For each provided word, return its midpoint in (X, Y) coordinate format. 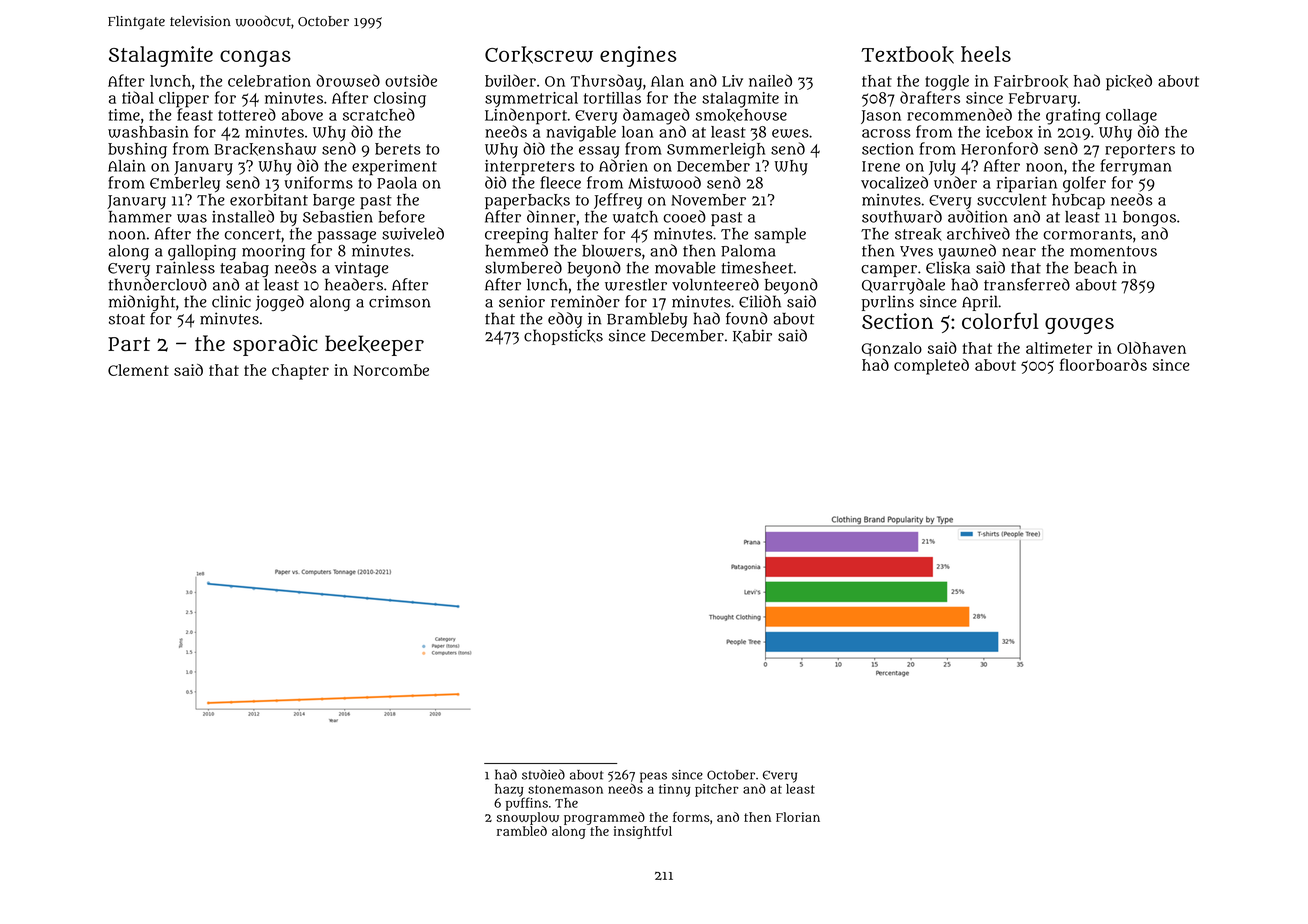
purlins (888, 303)
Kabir (752, 336)
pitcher (716, 790)
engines (638, 56)
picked (1129, 82)
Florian (798, 817)
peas (653, 777)
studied (543, 774)
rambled (522, 831)
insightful (643, 832)
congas (255, 58)
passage (346, 237)
